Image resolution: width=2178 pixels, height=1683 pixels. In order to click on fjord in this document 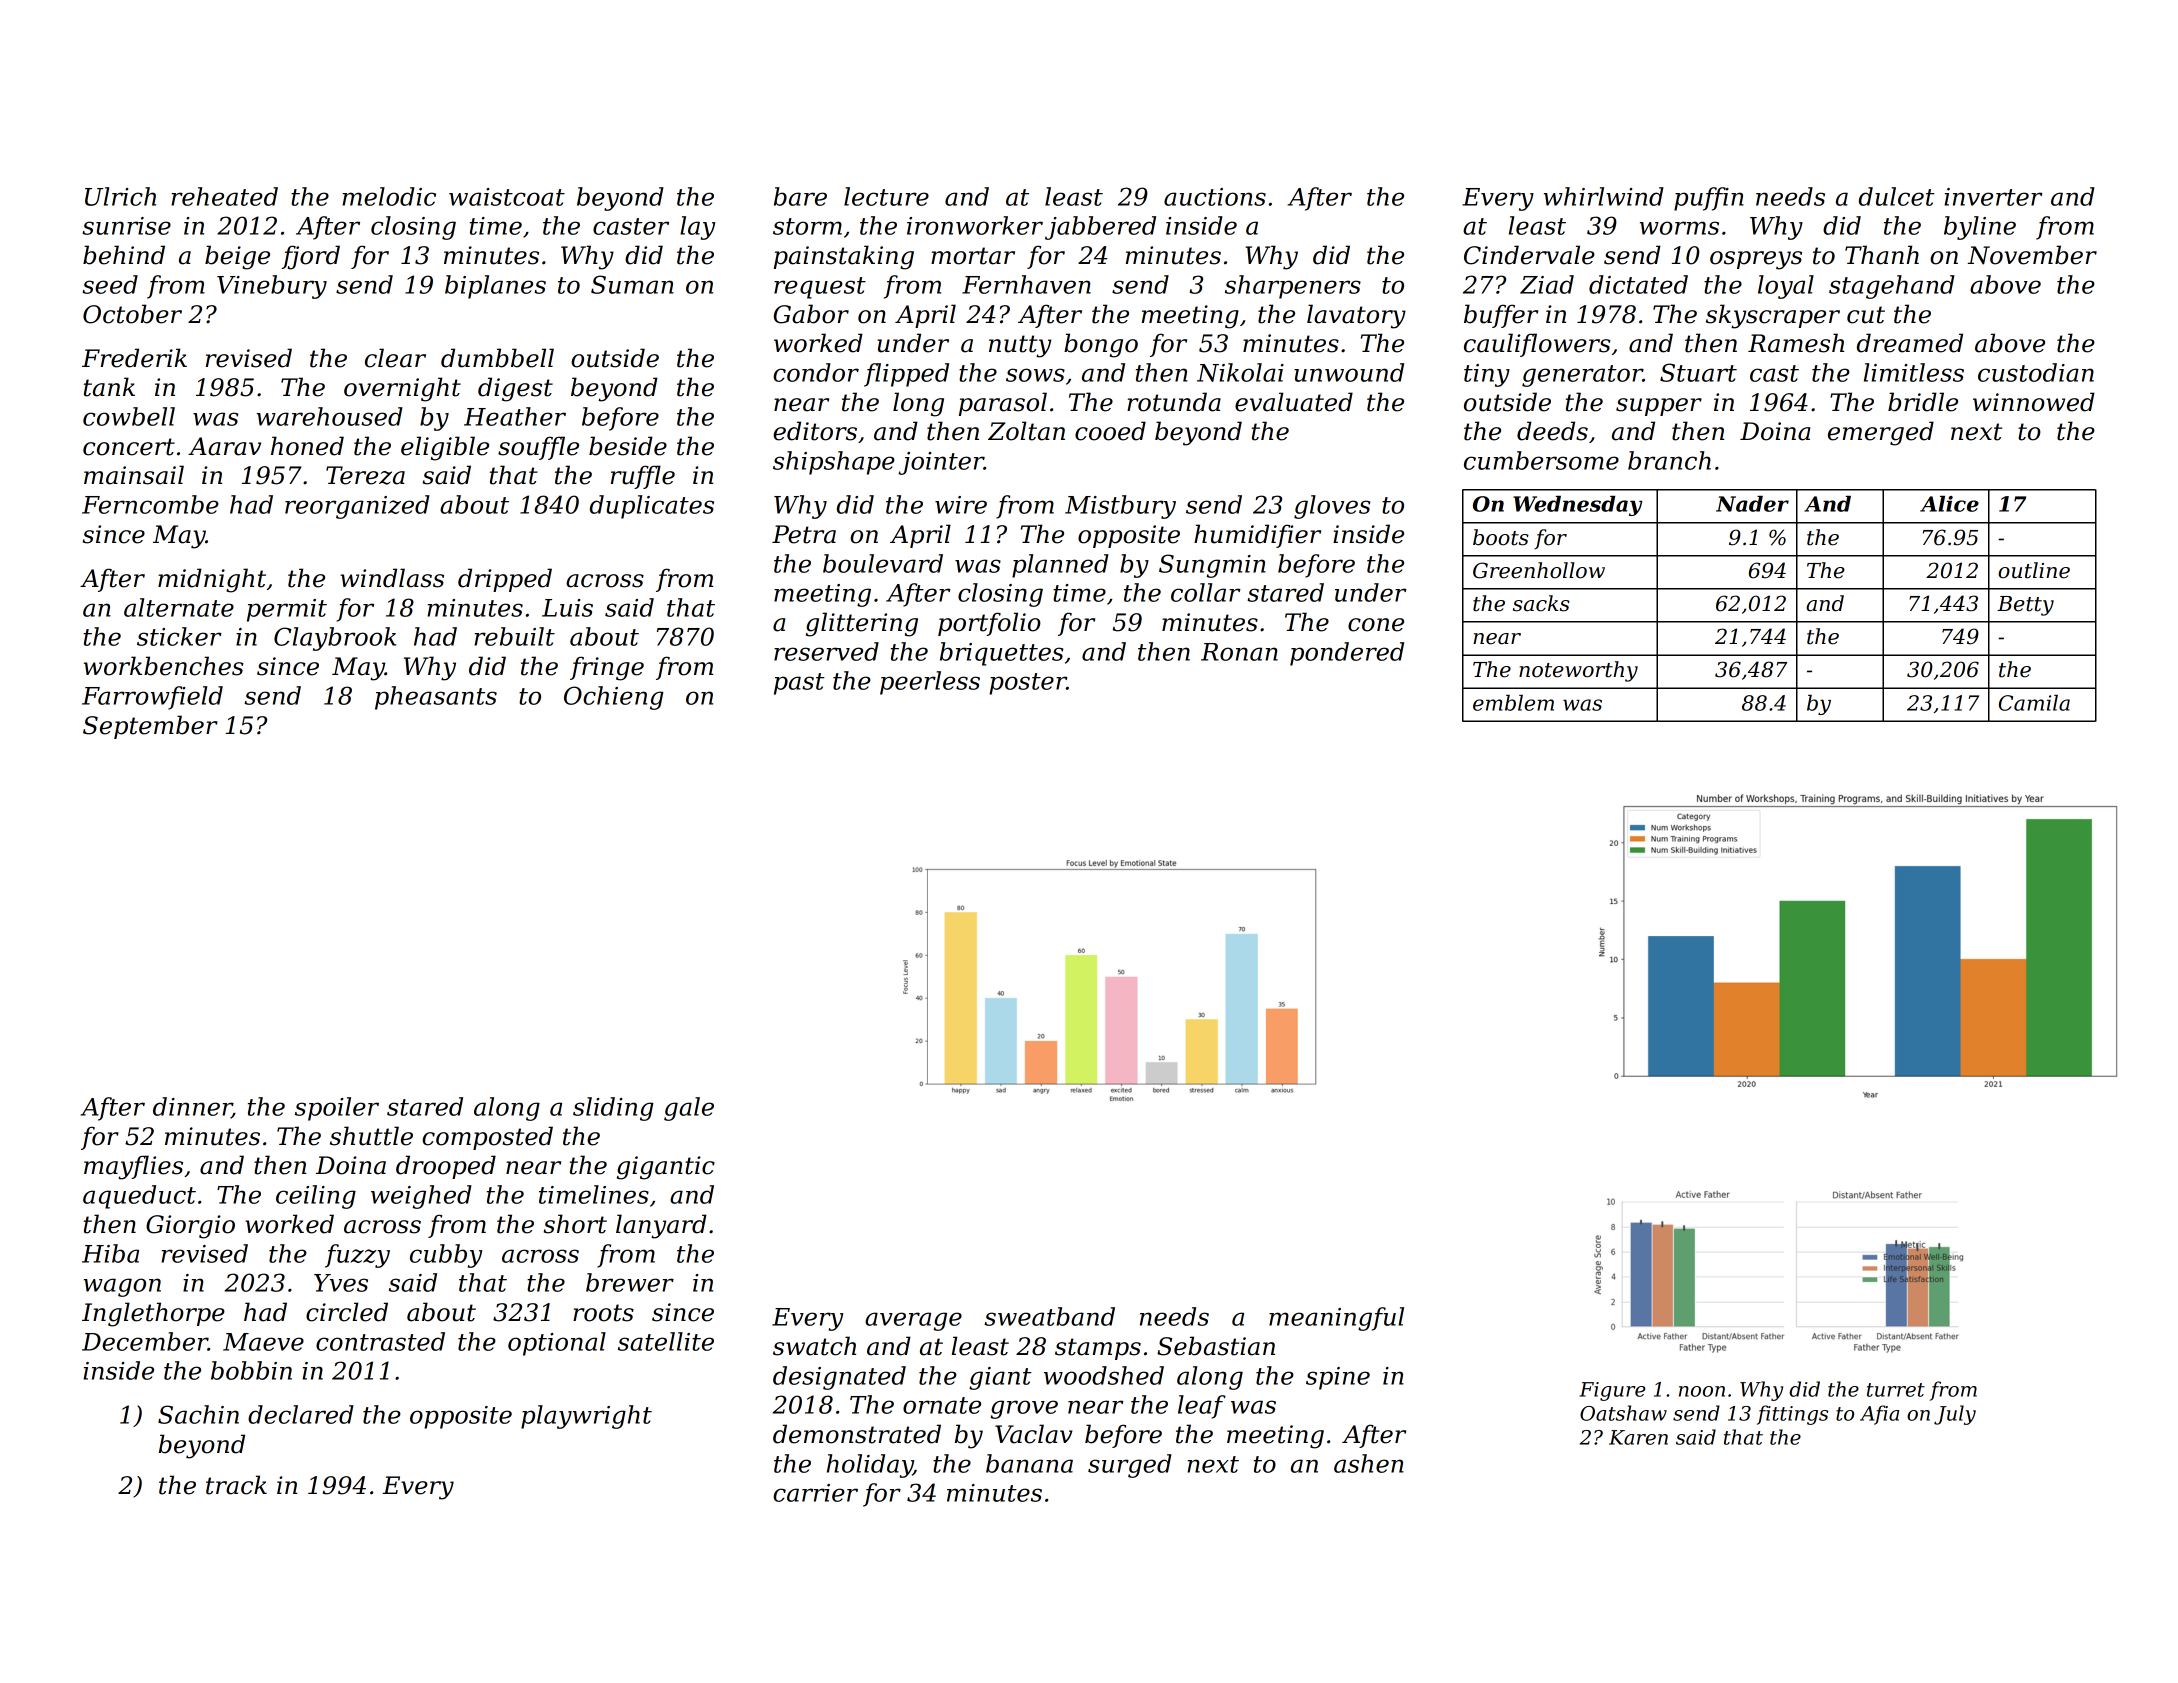, I will do `click(310, 257)`.
